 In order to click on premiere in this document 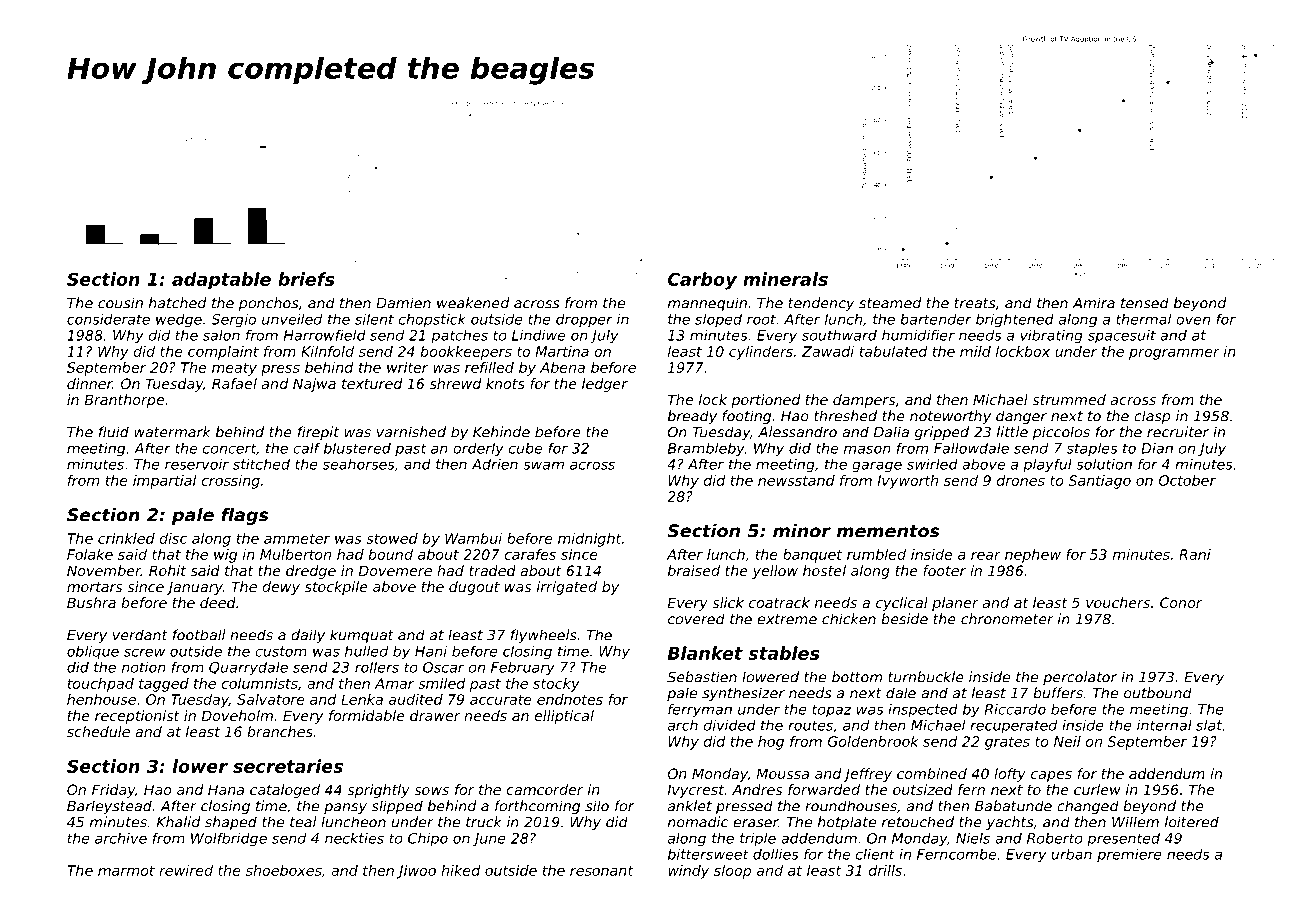, I will do `click(1129, 856)`.
